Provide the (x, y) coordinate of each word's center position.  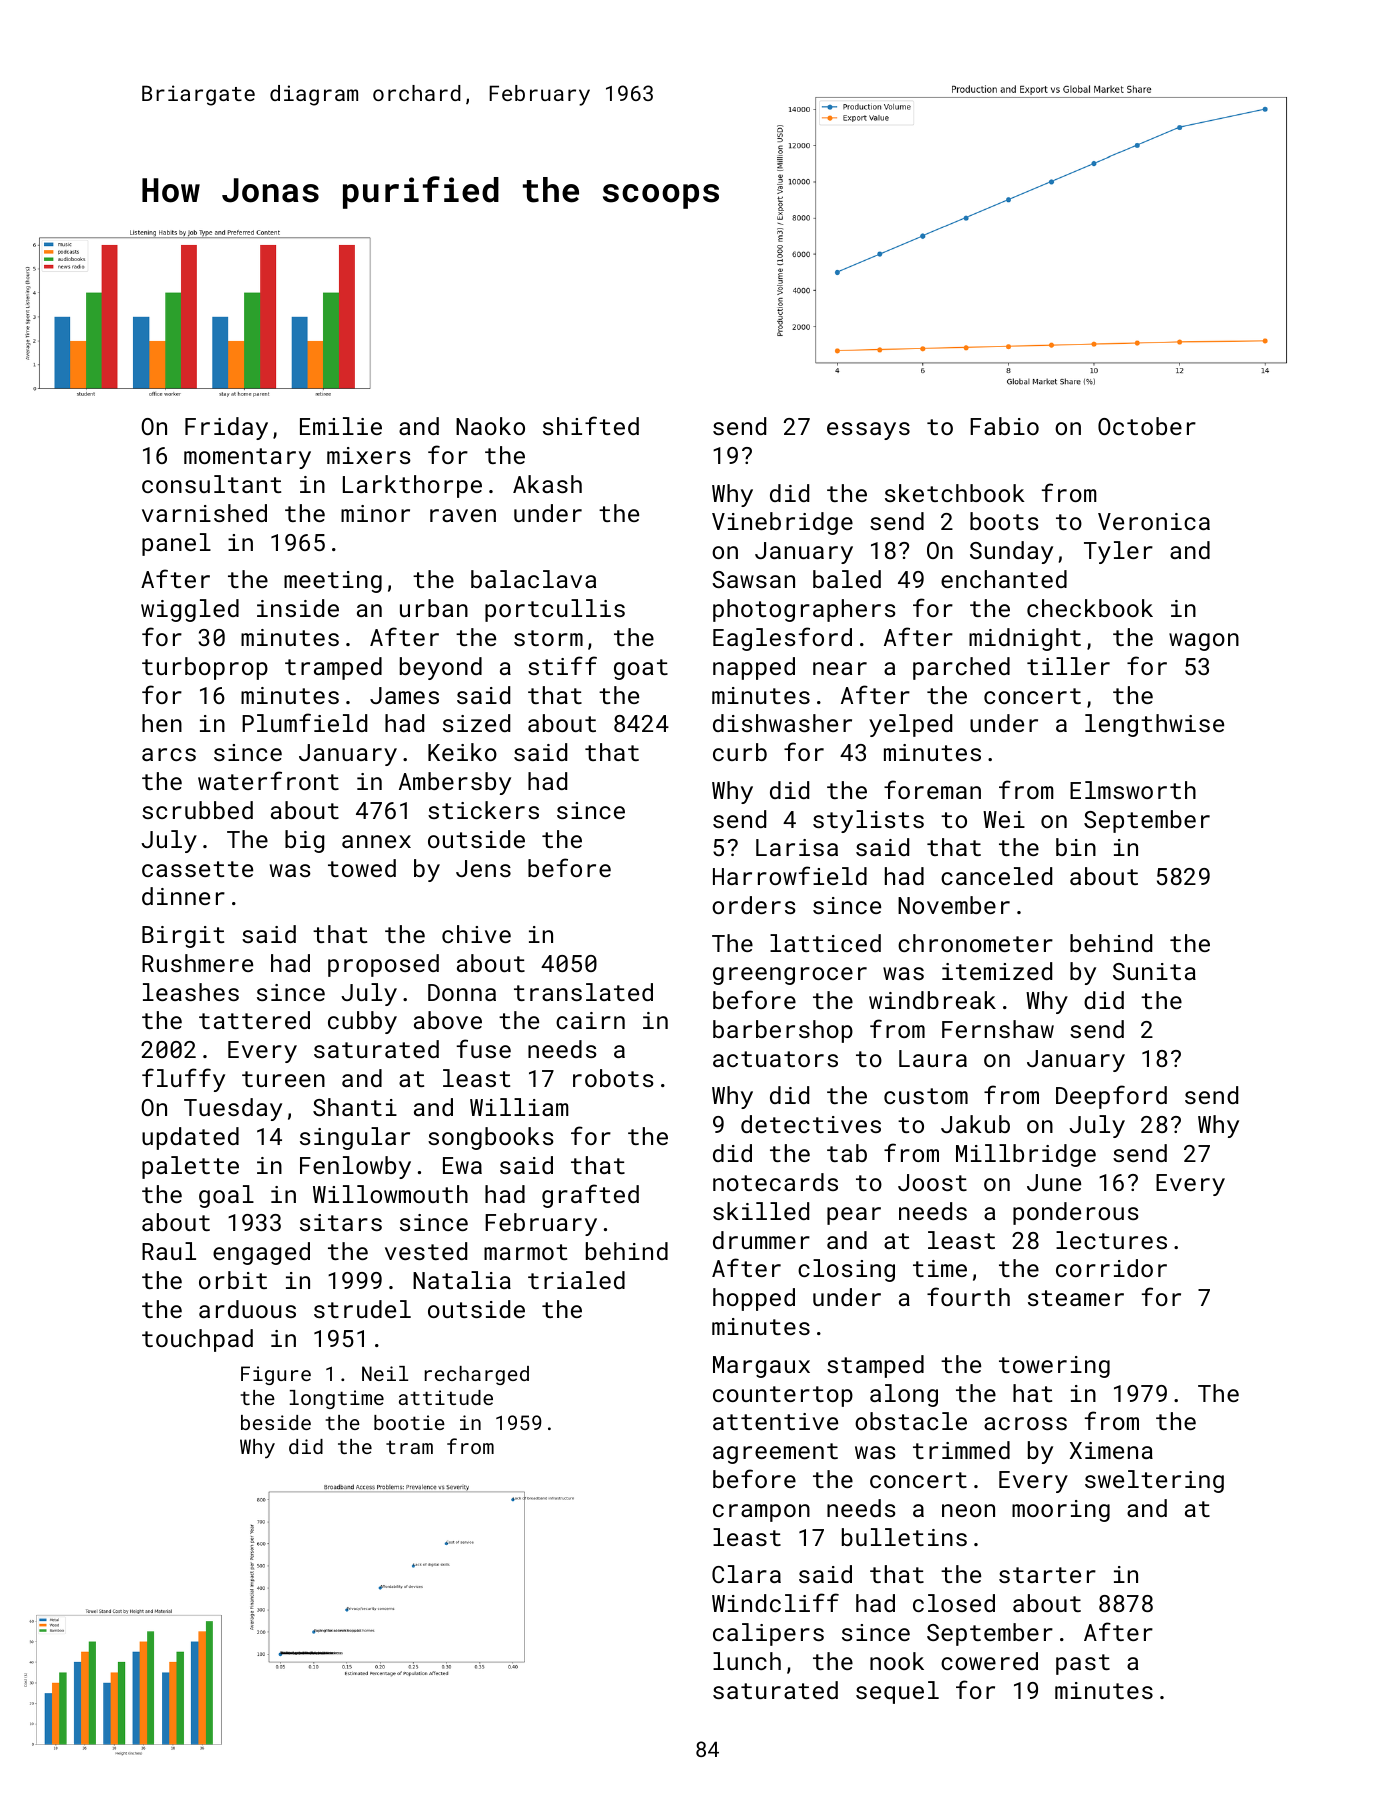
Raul (169, 1251)
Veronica (1154, 521)
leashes (191, 992)
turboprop (205, 668)
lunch (747, 1661)
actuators (775, 1059)
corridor (1111, 1268)
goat (641, 669)
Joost (932, 1182)
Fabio (1004, 426)
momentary (247, 458)
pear (854, 1216)
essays (868, 431)
